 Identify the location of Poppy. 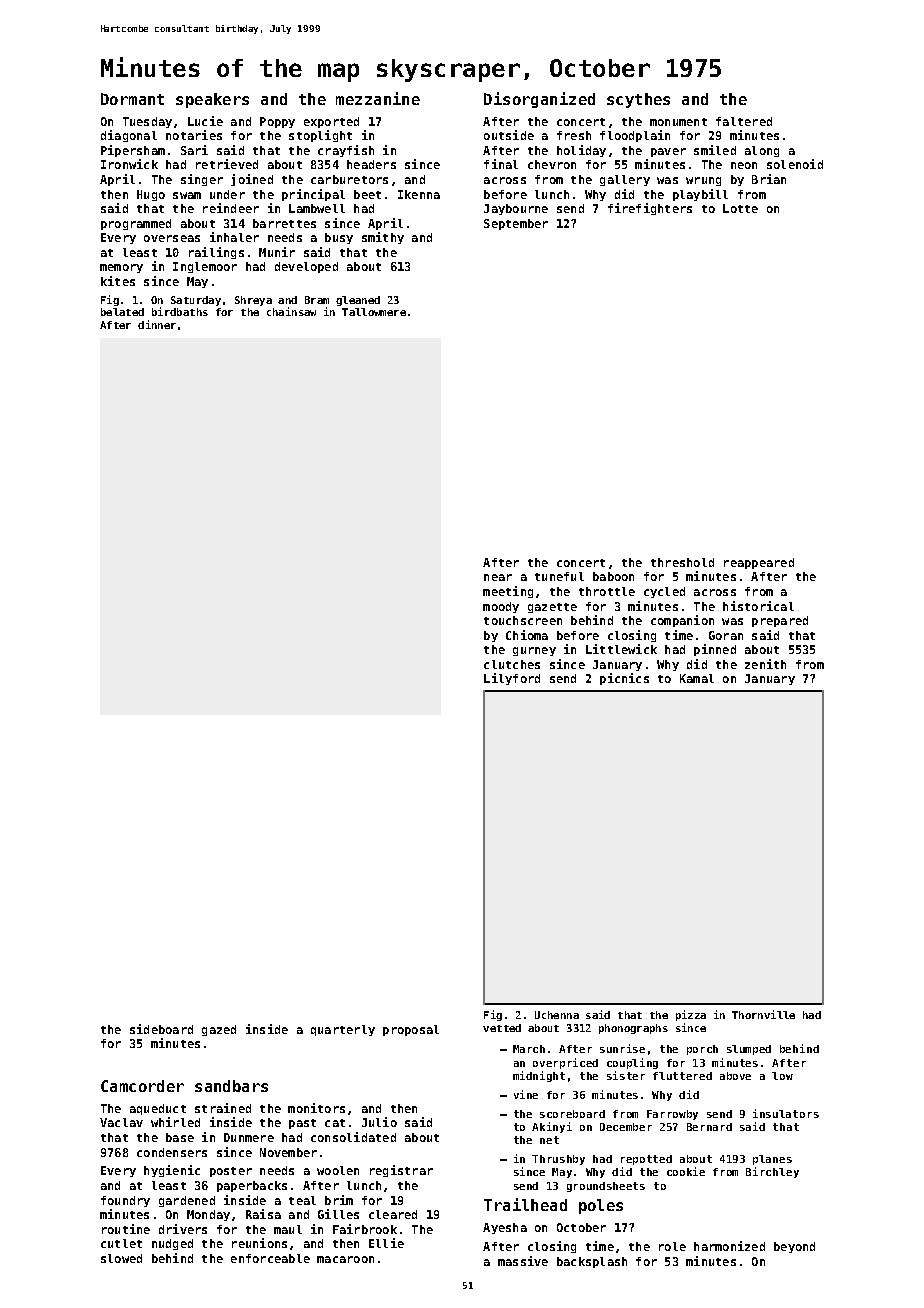
(277, 122).
